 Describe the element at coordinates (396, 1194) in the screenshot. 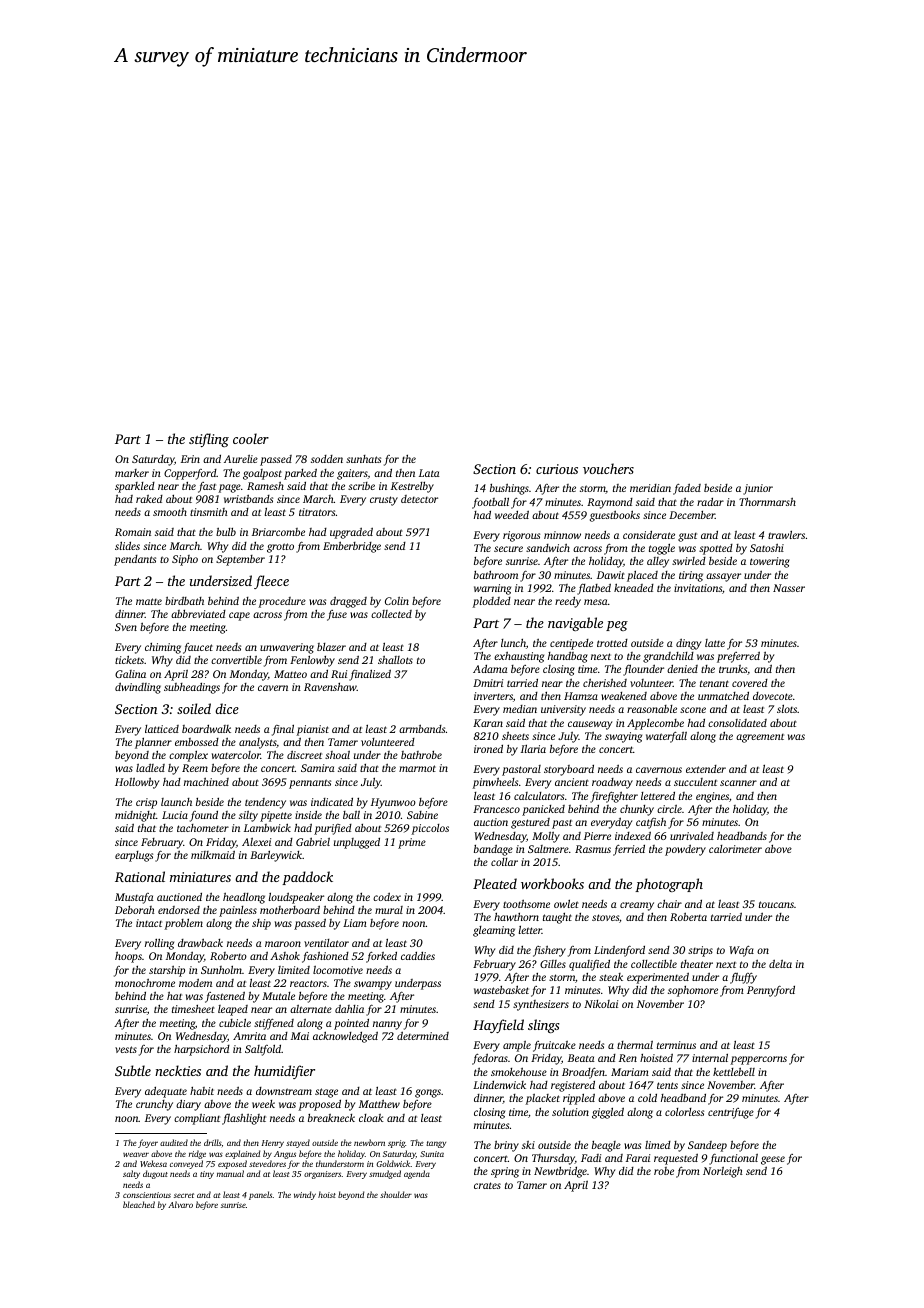

I see `shoulder` at that location.
